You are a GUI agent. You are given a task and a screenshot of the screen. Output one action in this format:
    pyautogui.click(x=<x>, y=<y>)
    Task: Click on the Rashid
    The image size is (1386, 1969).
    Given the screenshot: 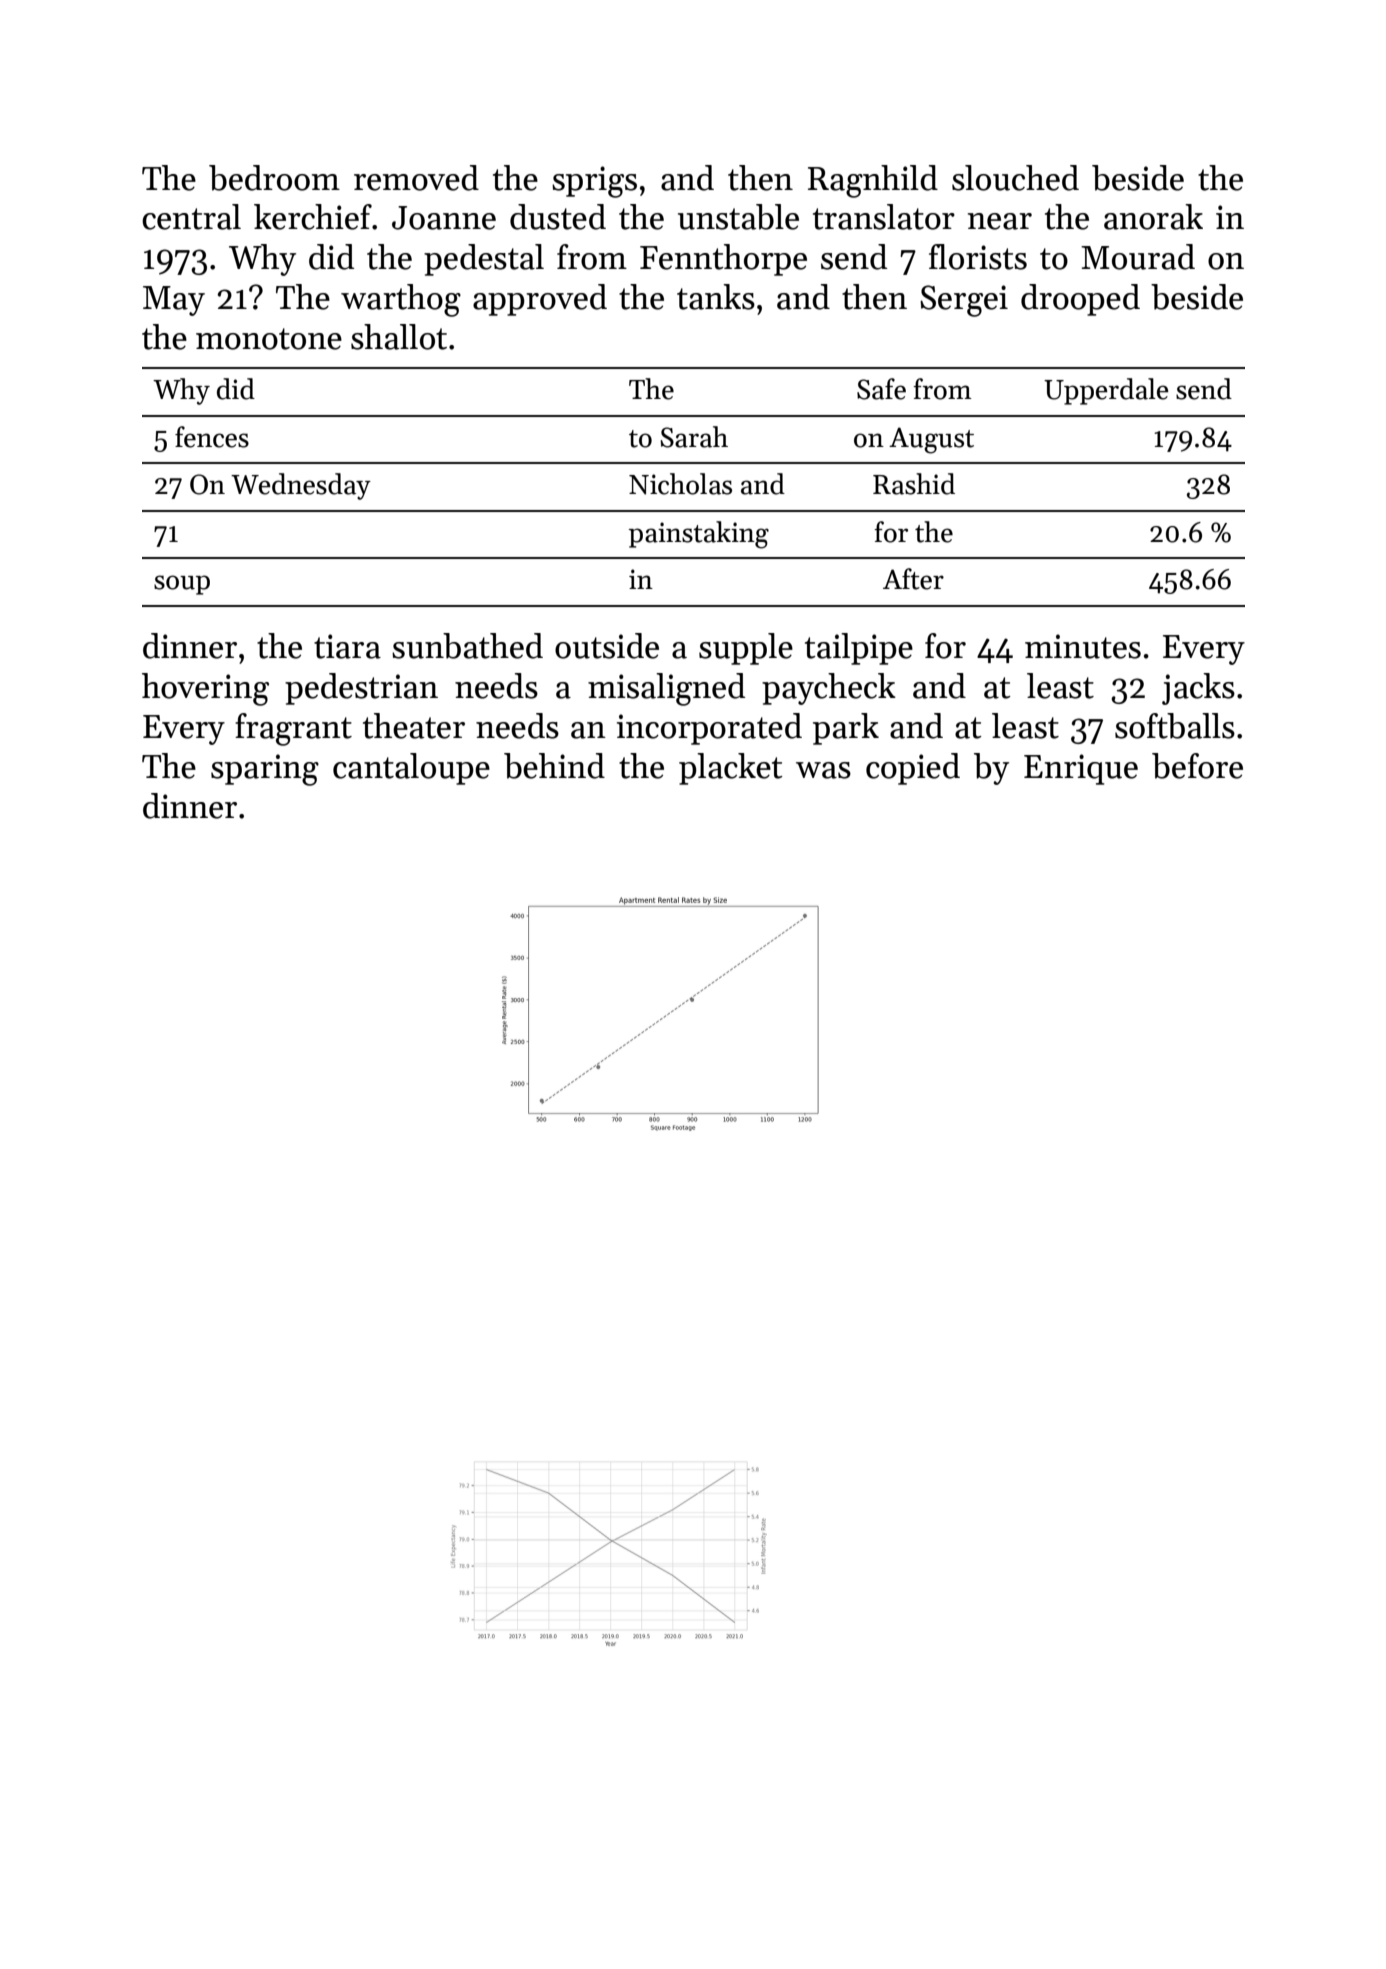 What is the action you would take?
    pyautogui.click(x=914, y=484)
